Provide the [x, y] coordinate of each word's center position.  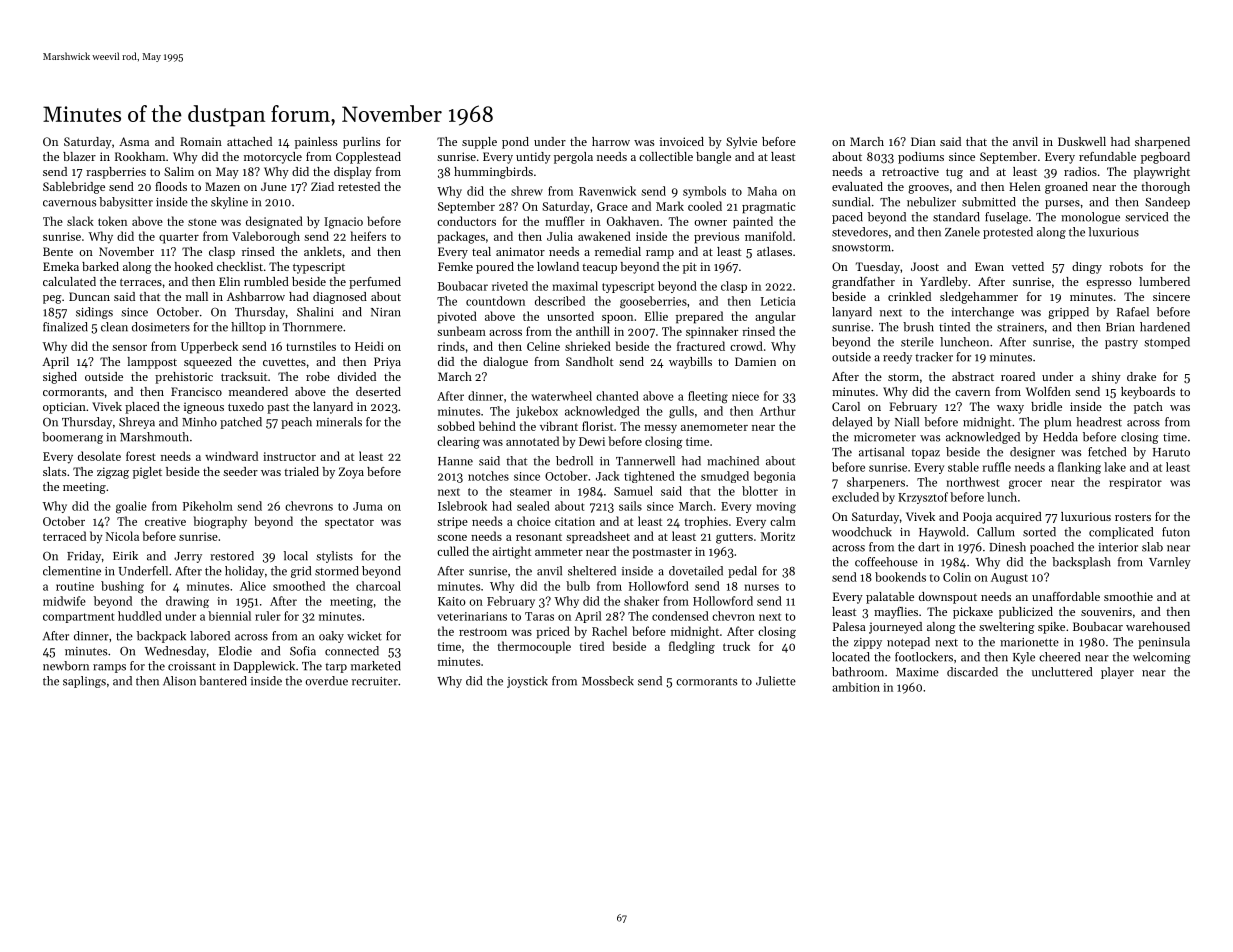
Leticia [778, 301]
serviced [1146, 217]
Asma [134, 141]
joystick [527, 682]
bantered [223, 681]
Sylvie [741, 143]
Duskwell [1082, 141]
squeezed [208, 363]
